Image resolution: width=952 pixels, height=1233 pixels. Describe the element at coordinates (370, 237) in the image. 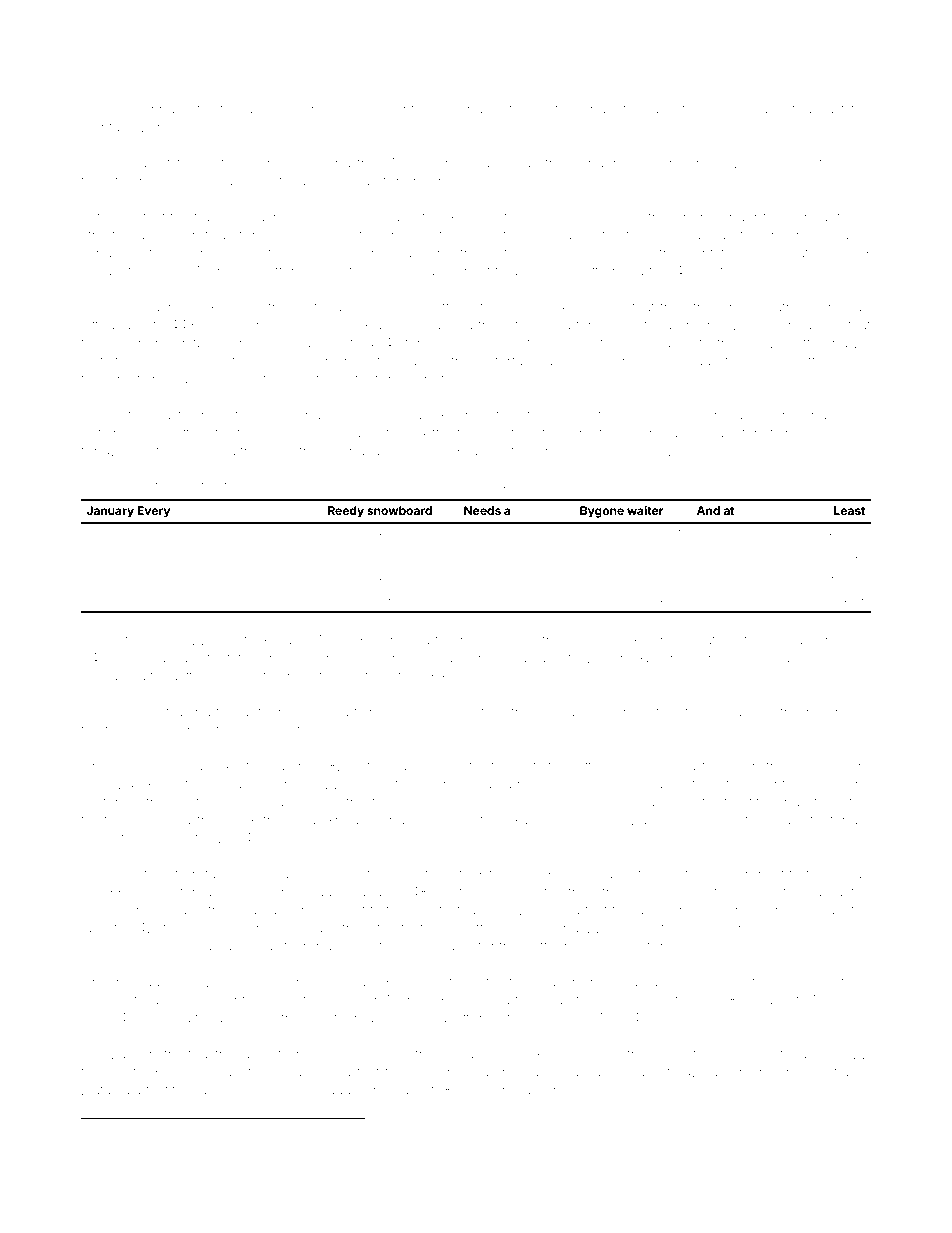

I see `tidy` at that location.
